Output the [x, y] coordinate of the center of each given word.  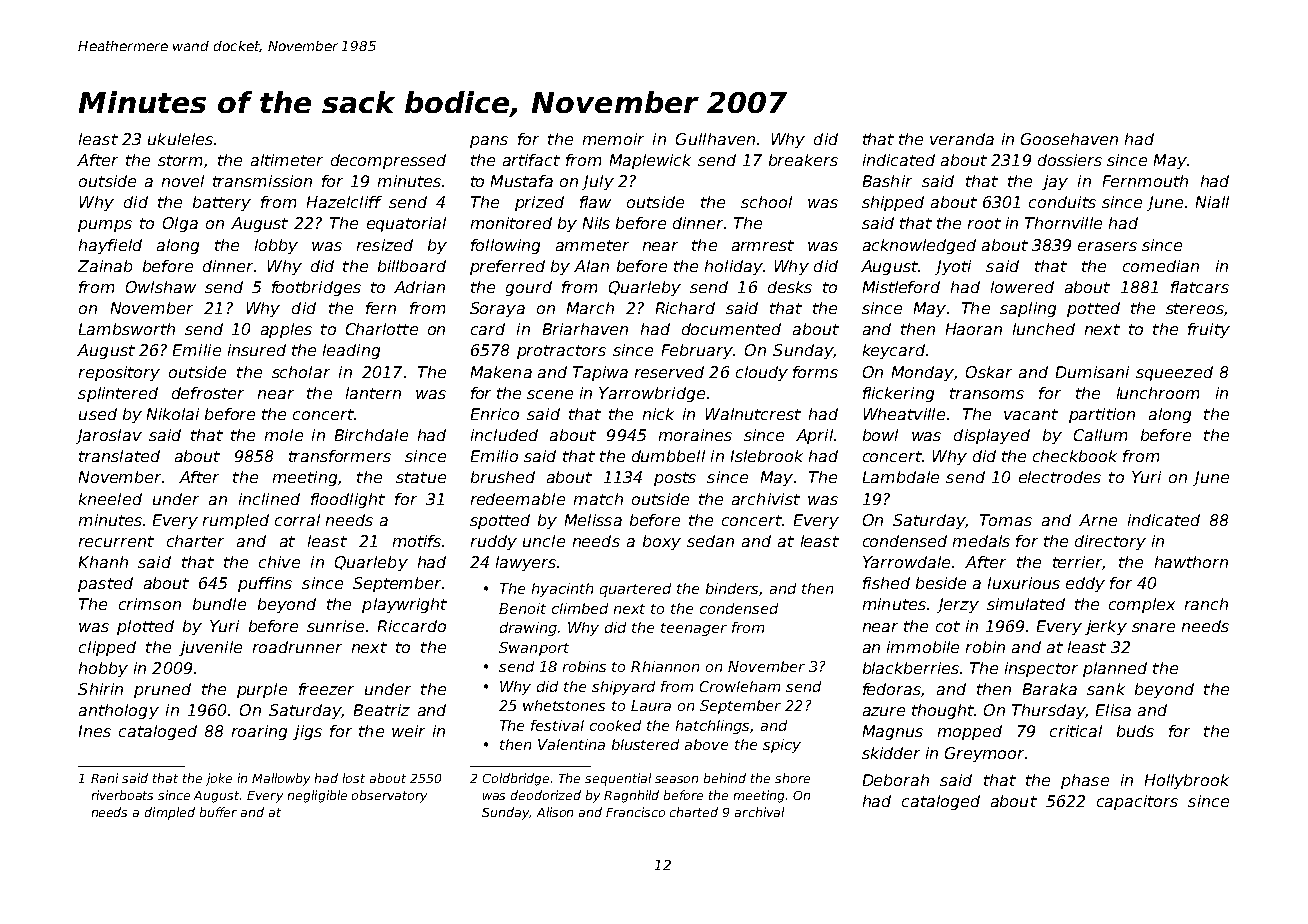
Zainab [105, 266]
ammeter [592, 245]
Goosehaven [1069, 139]
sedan [710, 541]
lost [354, 778]
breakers [803, 160]
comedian [1161, 266]
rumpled [236, 521]
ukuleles [180, 139]
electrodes [1060, 477]
